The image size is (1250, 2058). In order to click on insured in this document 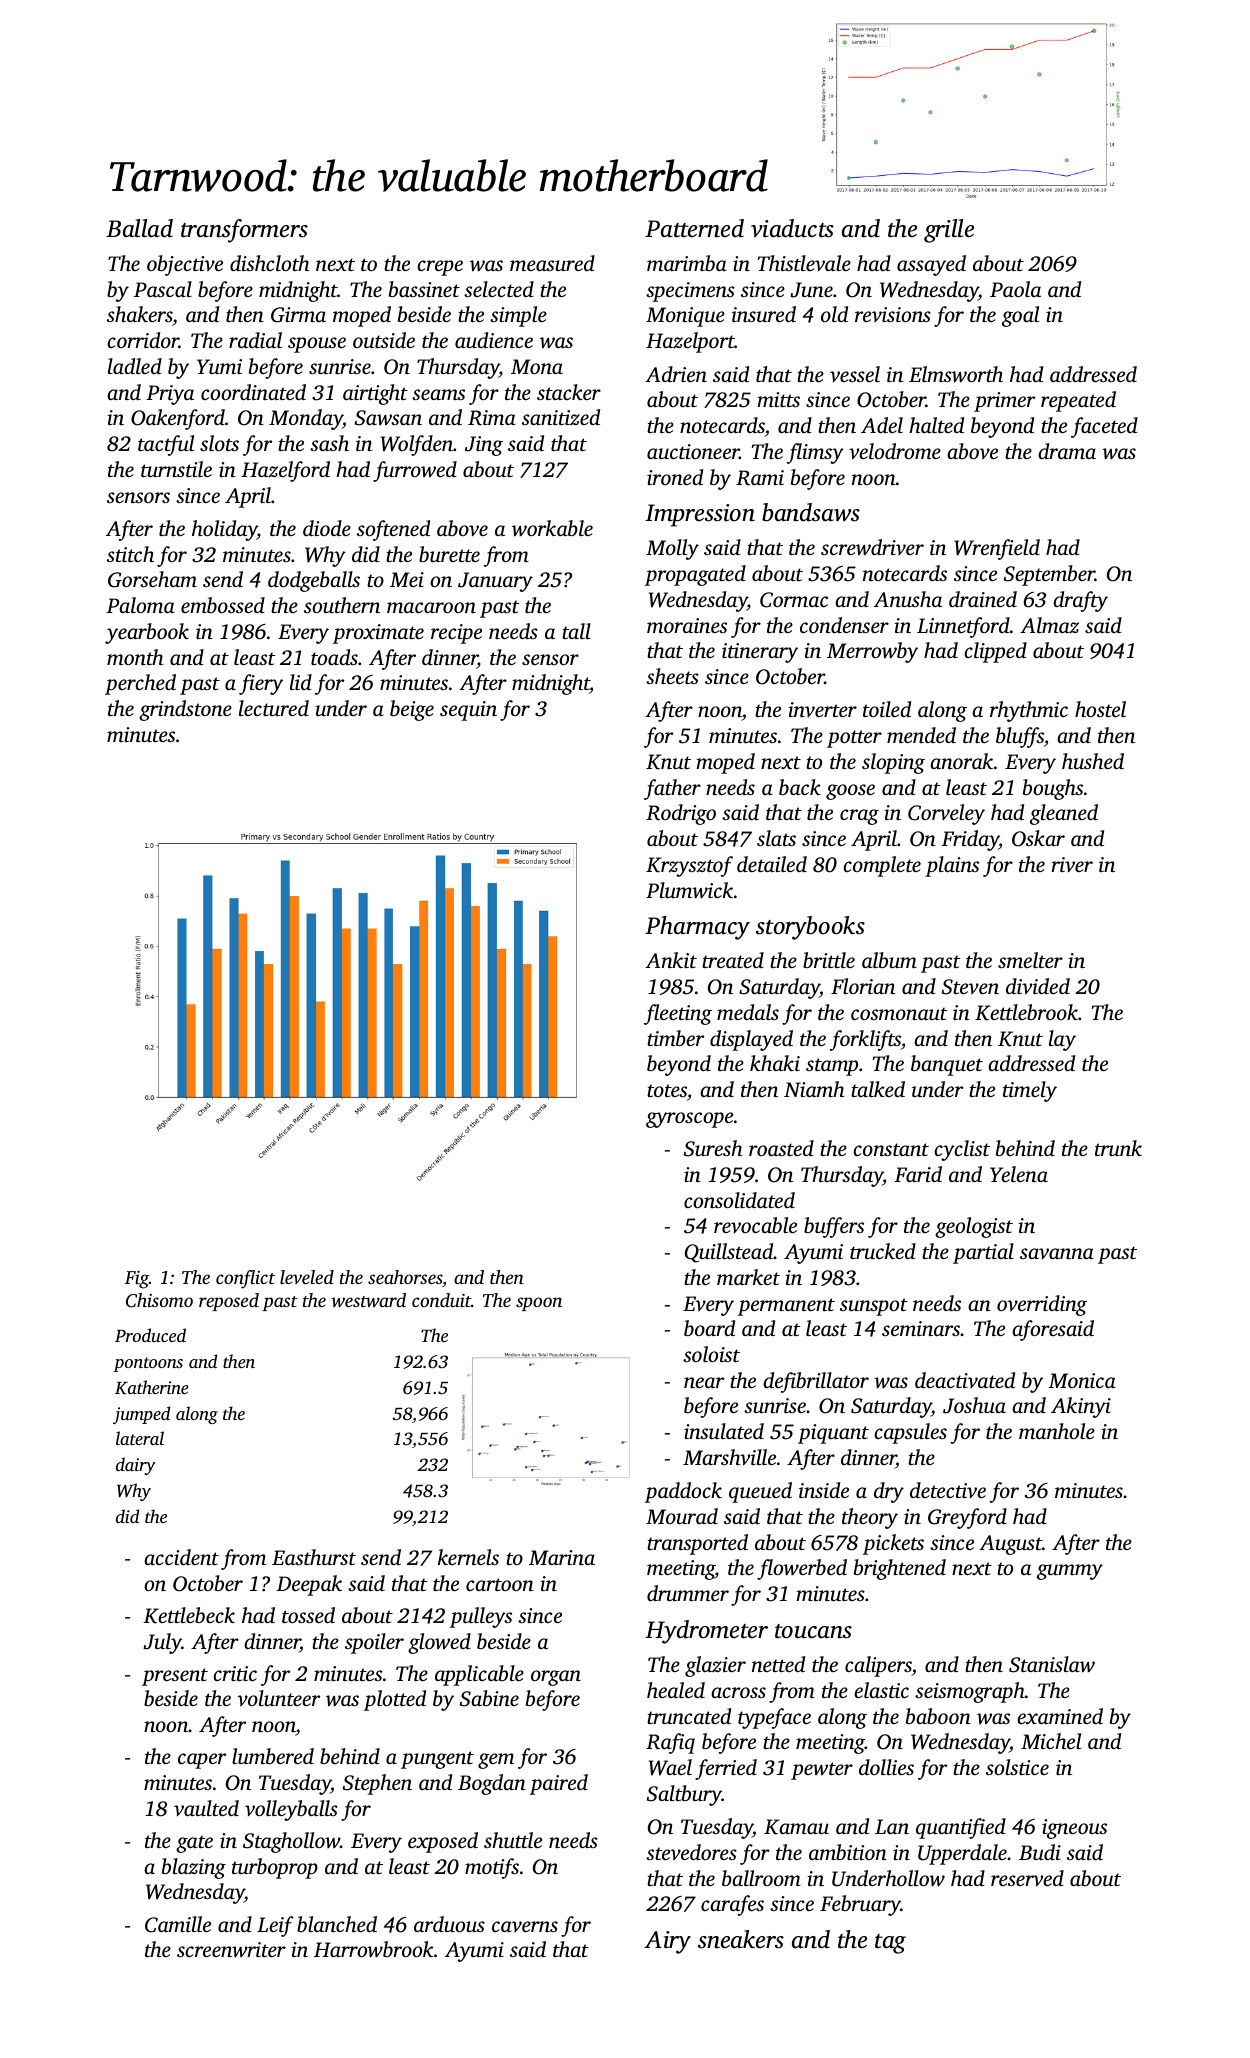, I will do `click(764, 314)`.
